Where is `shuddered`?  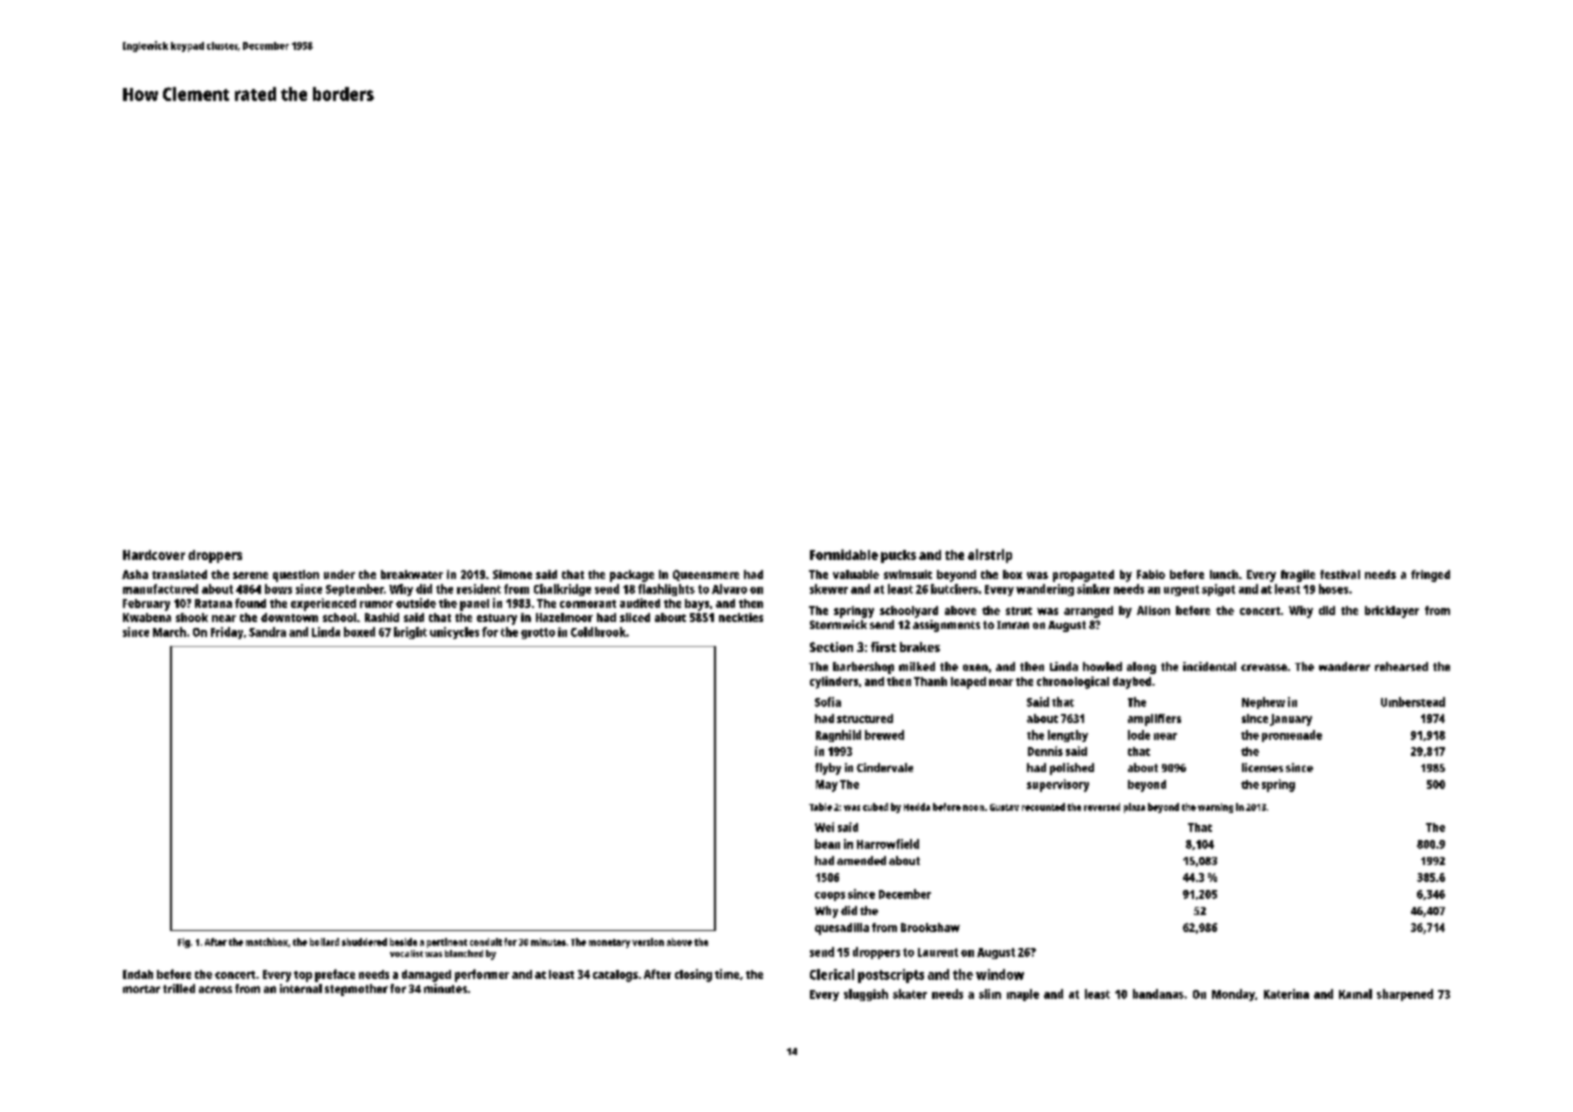
shuddered is located at coordinates (364, 942).
